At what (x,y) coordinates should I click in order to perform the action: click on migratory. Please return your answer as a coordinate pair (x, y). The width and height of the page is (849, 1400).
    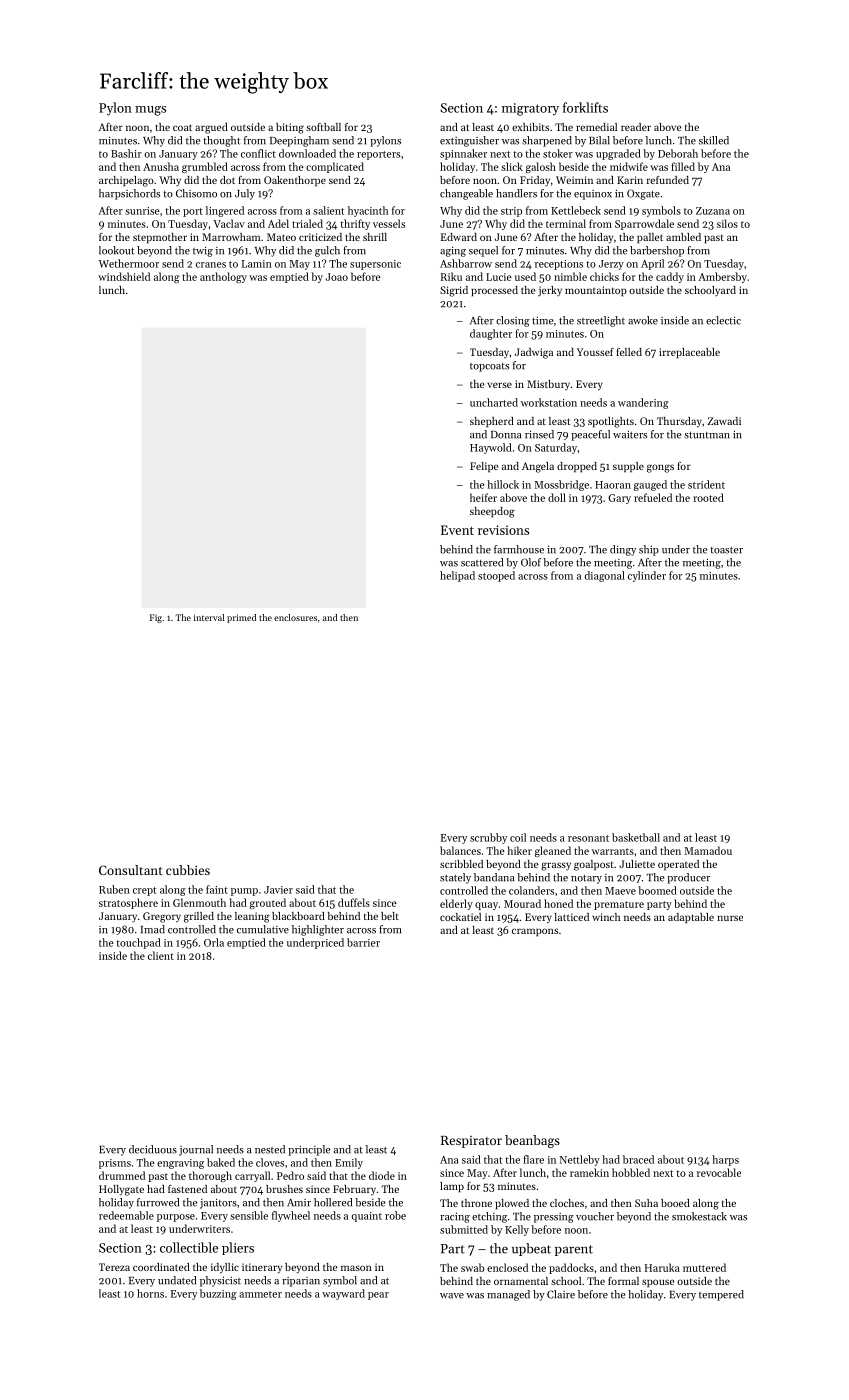
    Looking at the image, I should click on (530, 109).
